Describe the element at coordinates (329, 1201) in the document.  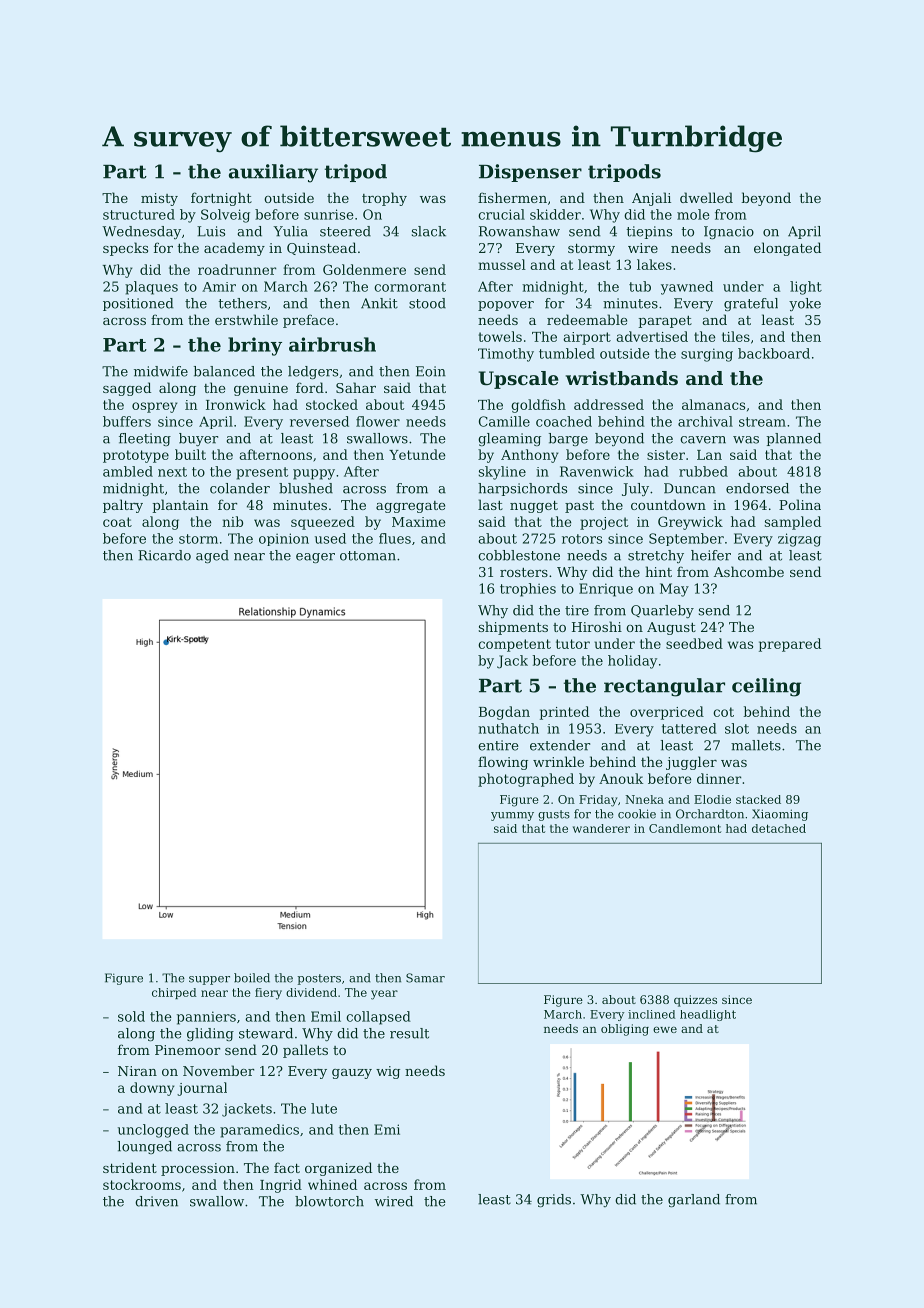
I see `blowtorch` at that location.
